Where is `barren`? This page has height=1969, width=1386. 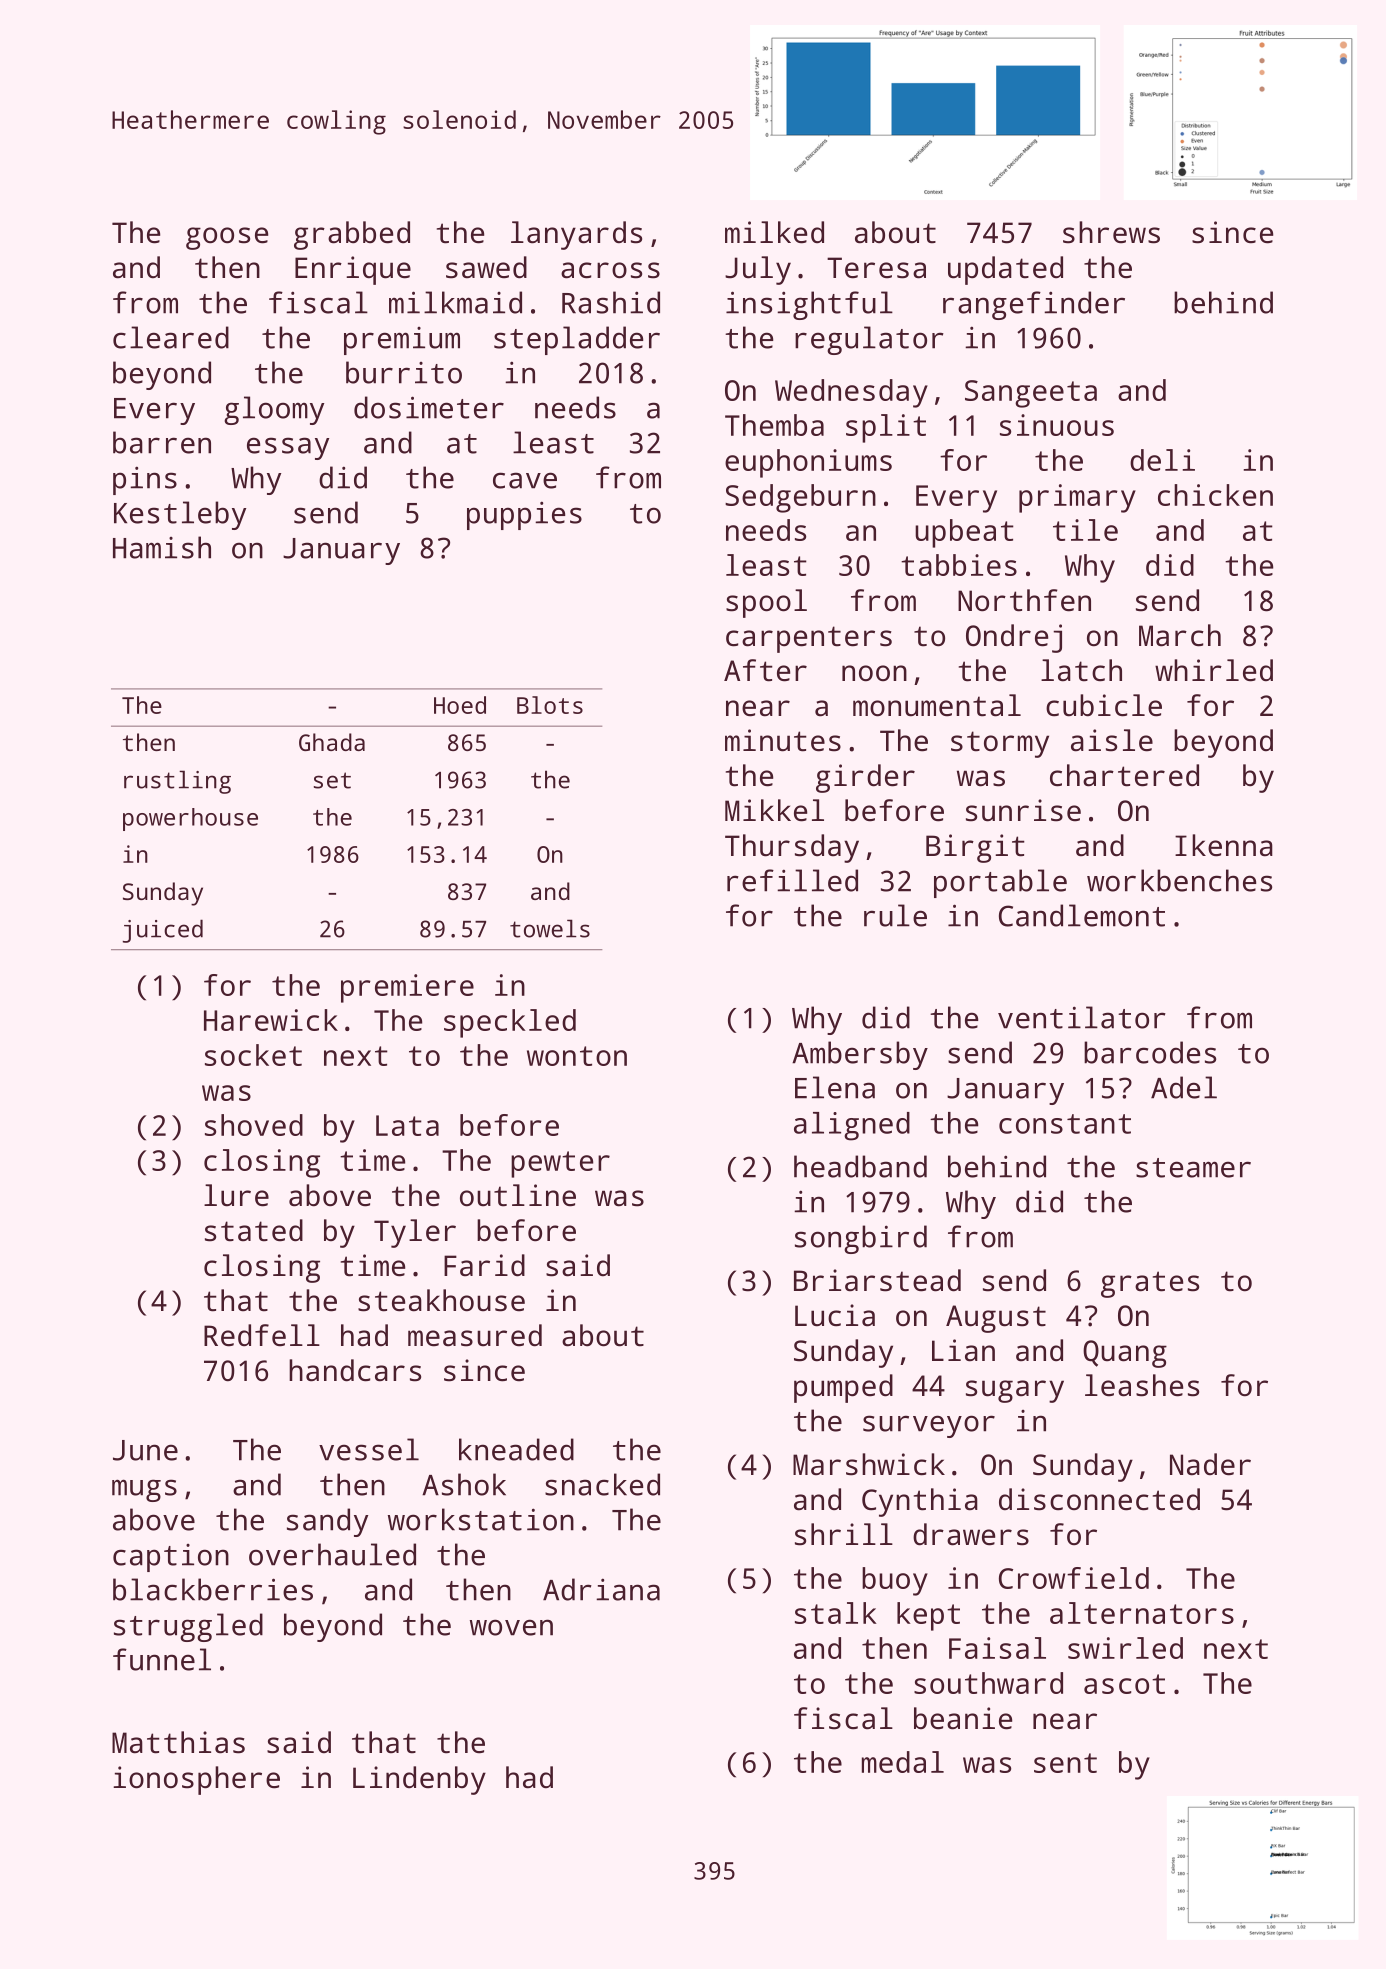 barren is located at coordinates (162, 442).
